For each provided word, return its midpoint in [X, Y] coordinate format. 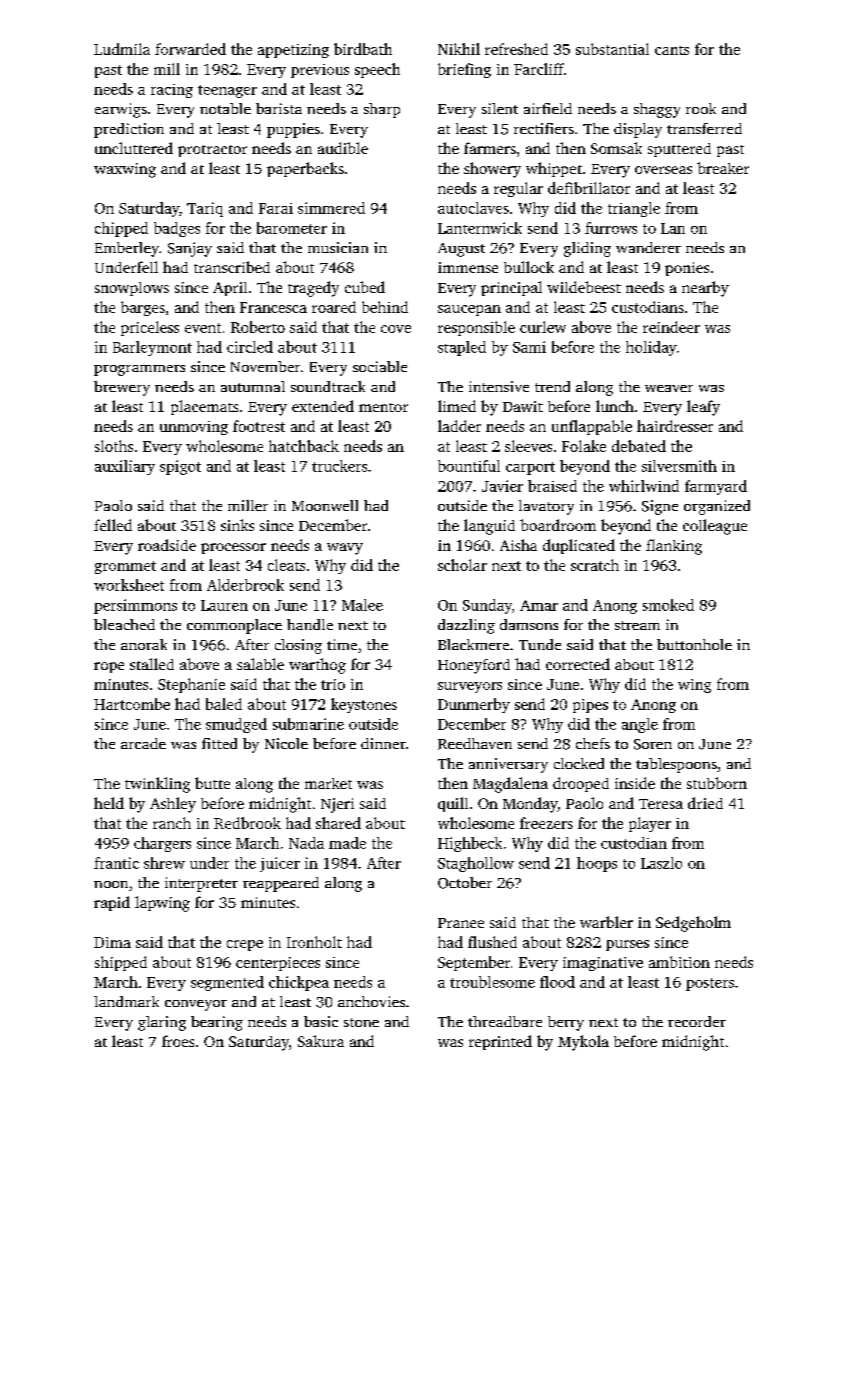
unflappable [592, 427]
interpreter [201, 884]
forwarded [190, 49]
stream [637, 625]
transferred [704, 128]
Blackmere [473, 644]
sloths [114, 446]
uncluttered [134, 148]
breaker [723, 168]
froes [178, 1041]
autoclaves [473, 208]
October [465, 883]
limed [457, 406]
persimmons [135, 606]
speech [377, 70]
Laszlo [661, 863]
